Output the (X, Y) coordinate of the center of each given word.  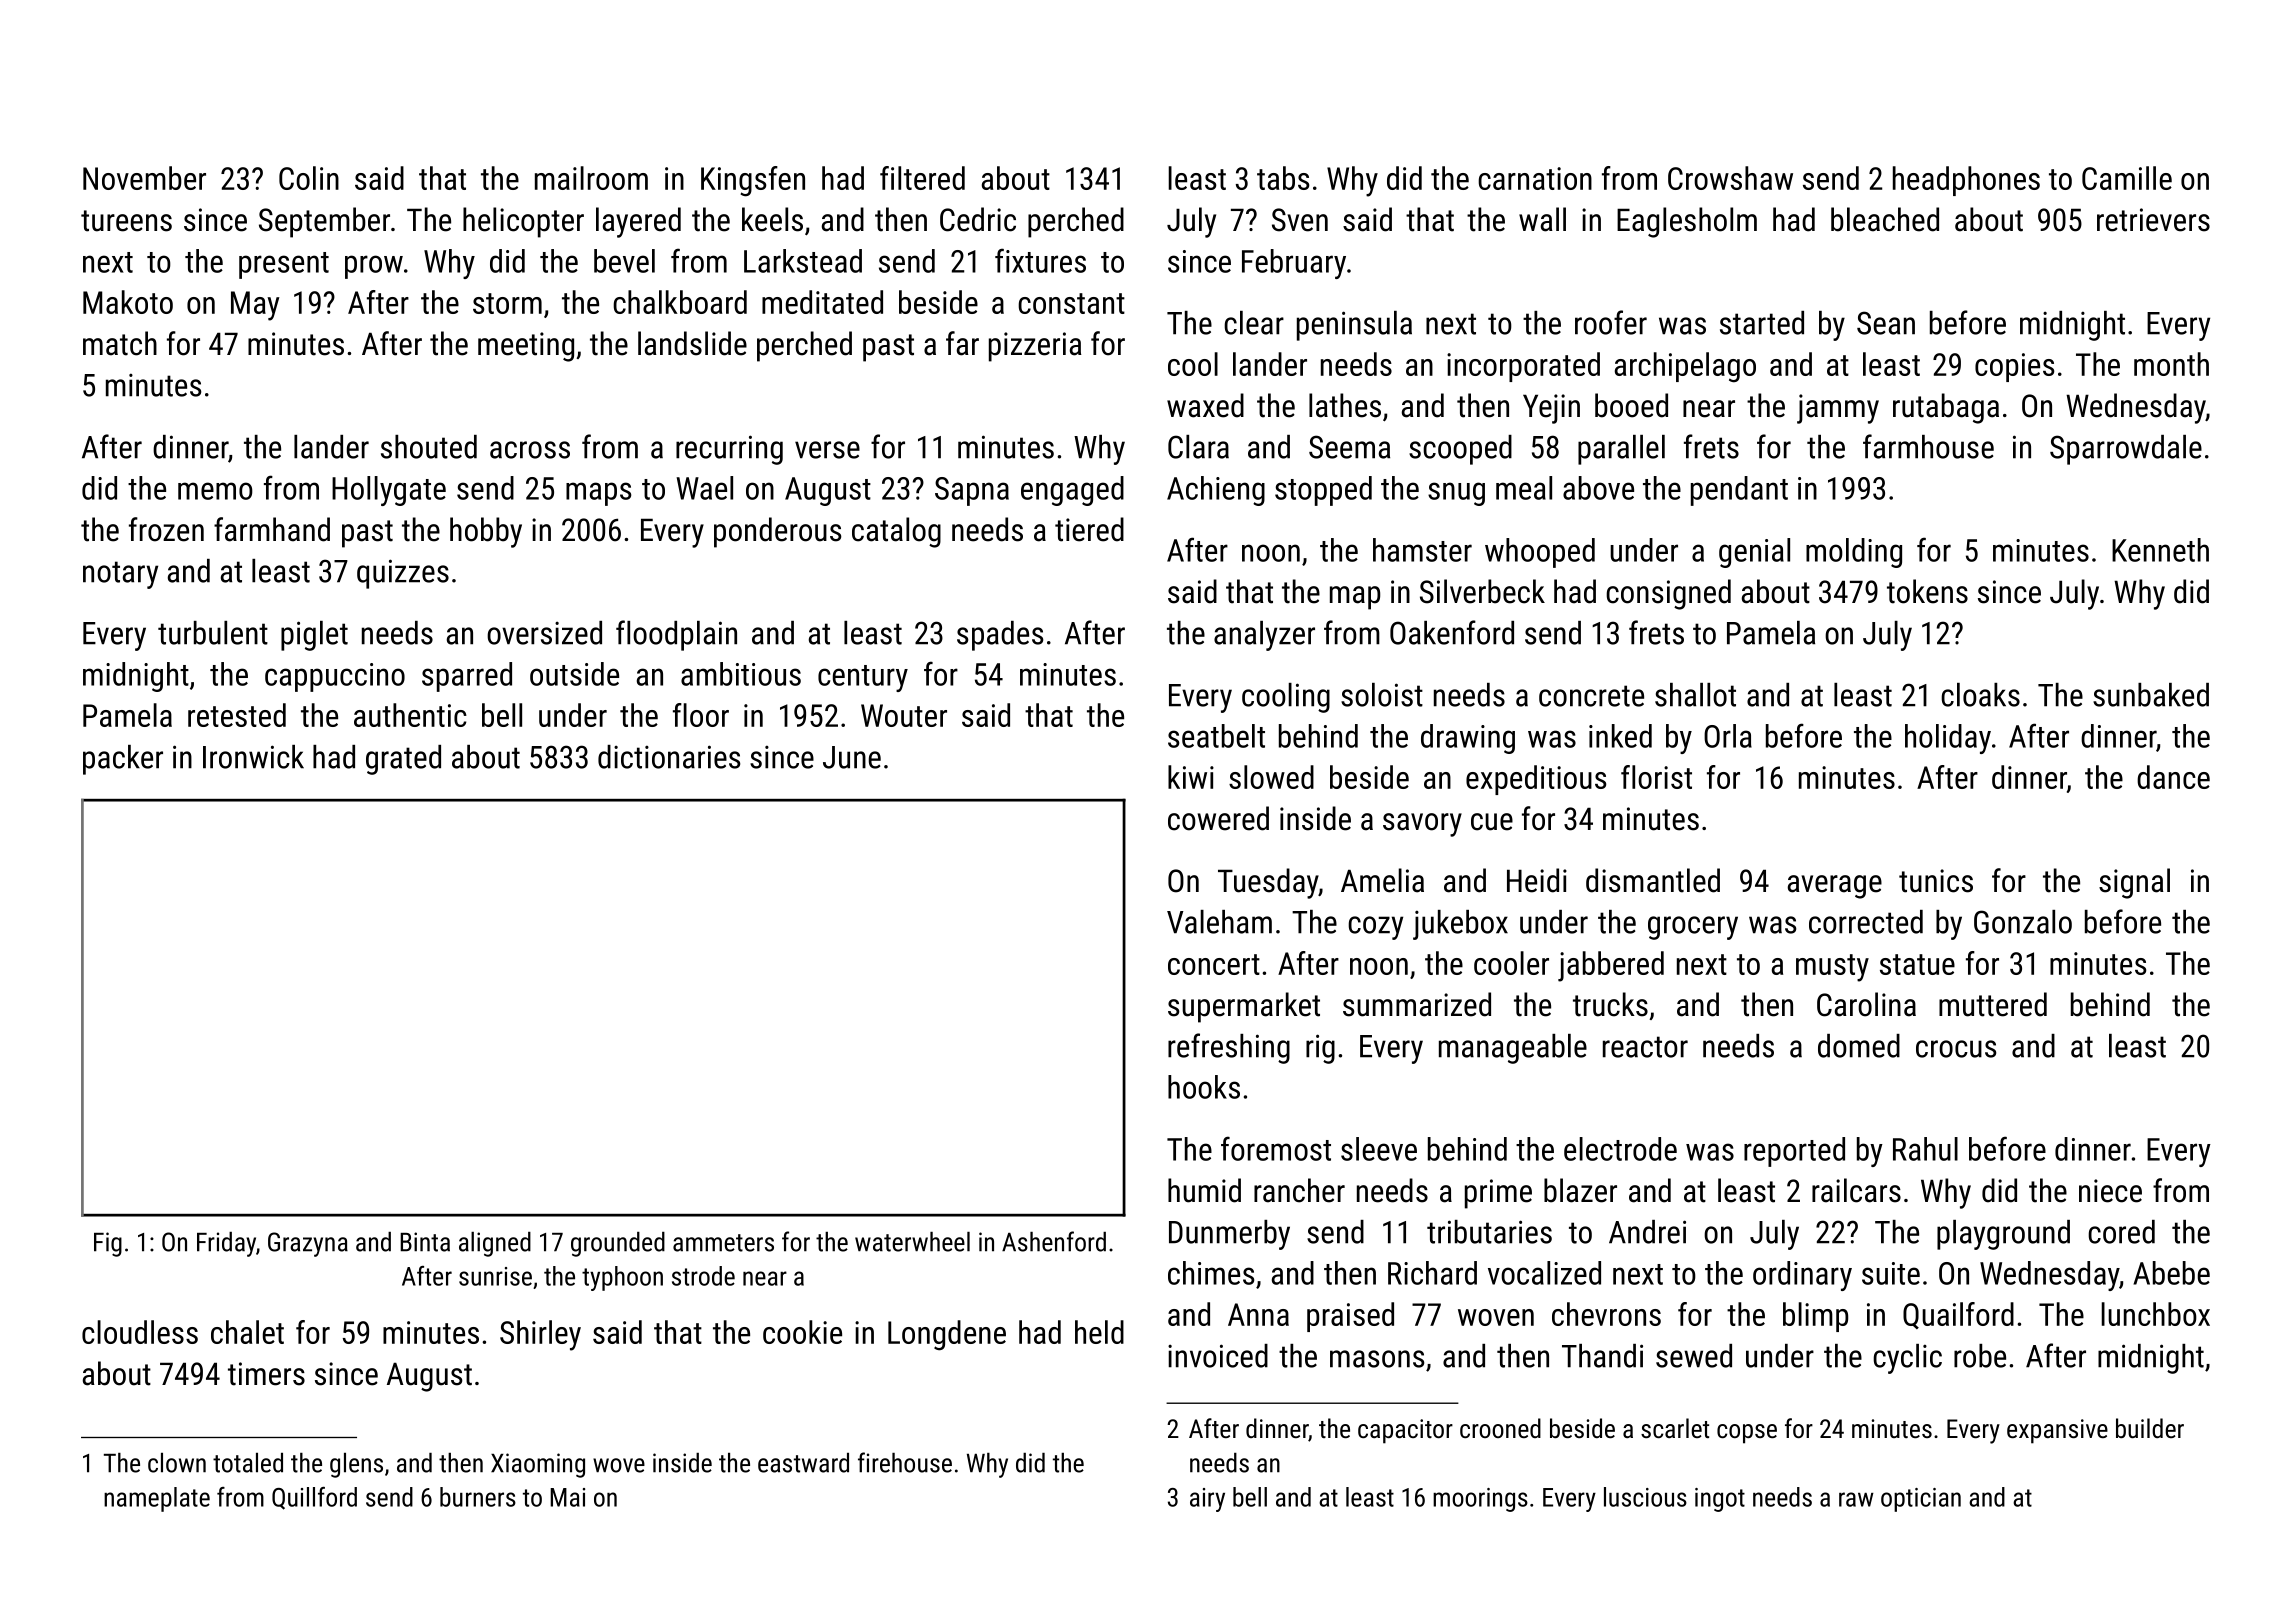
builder (2150, 1428)
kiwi (1191, 777)
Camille (2127, 178)
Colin (309, 178)
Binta (425, 1242)
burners (478, 1497)
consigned (1668, 594)
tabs (1283, 178)
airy (1207, 1500)
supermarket (1244, 1007)
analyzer (1264, 636)
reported (1794, 1152)
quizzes (403, 574)
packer (123, 760)
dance (2173, 777)
